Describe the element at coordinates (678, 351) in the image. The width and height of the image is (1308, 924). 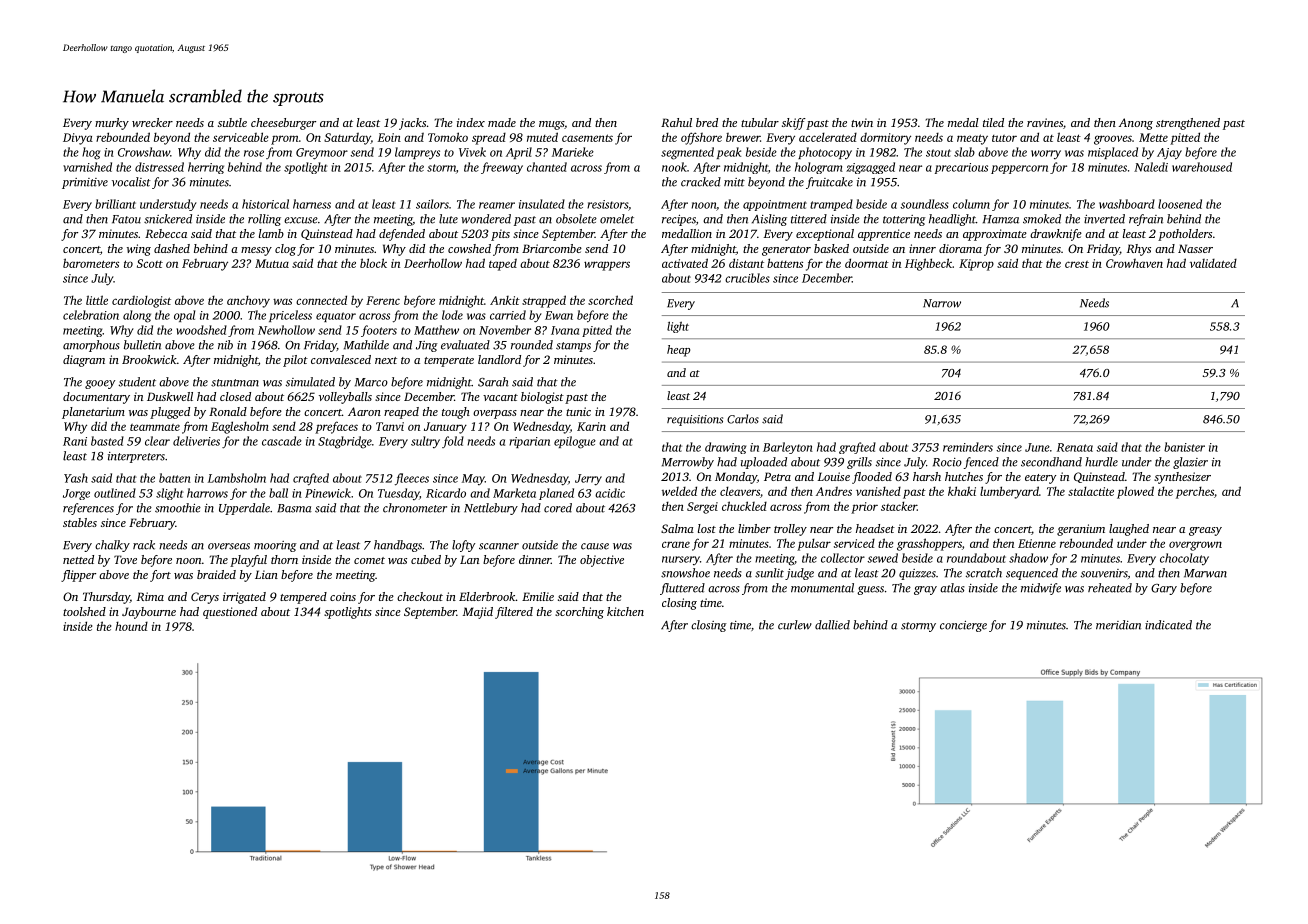
I see `heap` at that location.
